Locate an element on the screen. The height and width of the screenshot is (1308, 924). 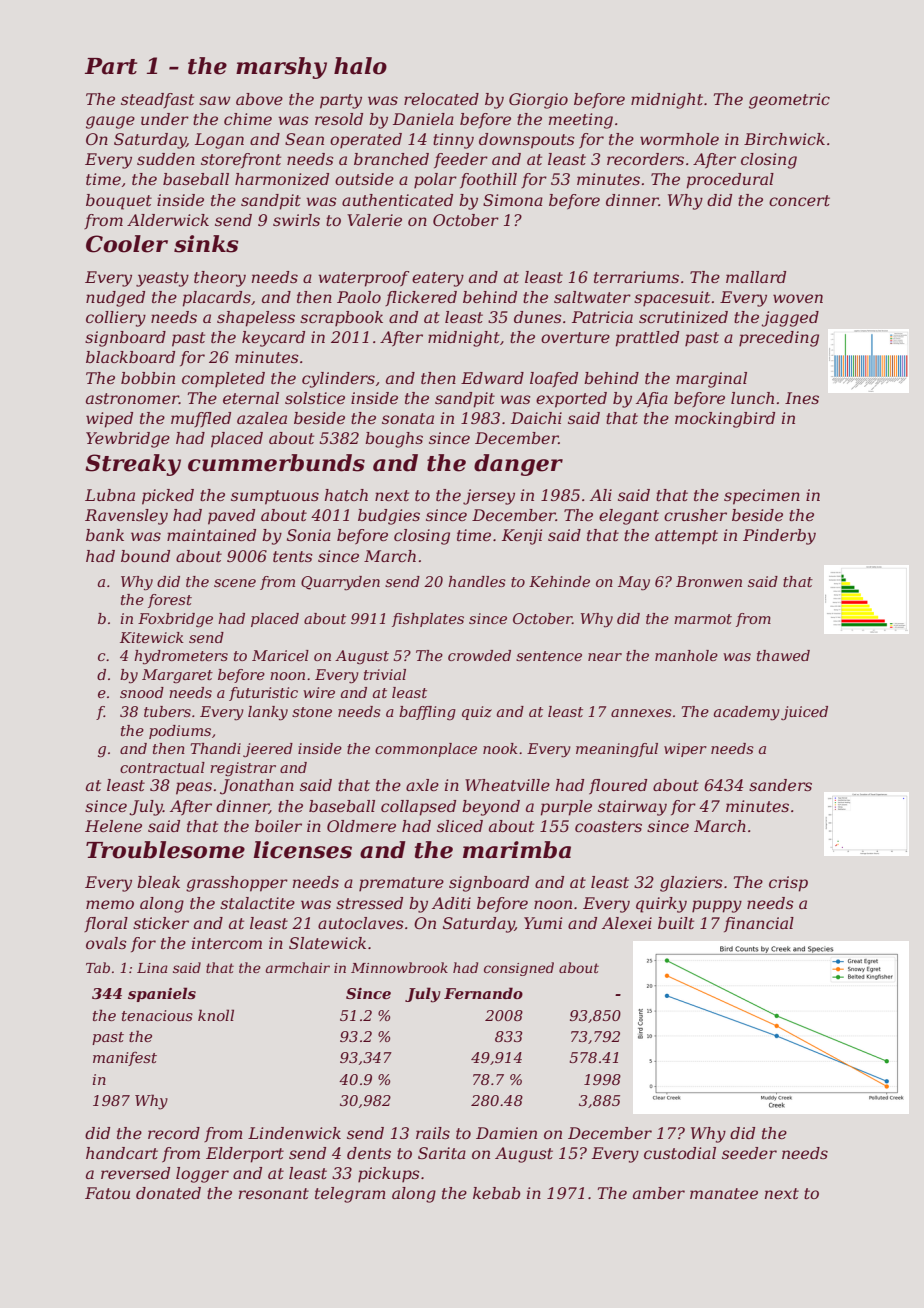
foothill is located at coordinates (488, 180).
